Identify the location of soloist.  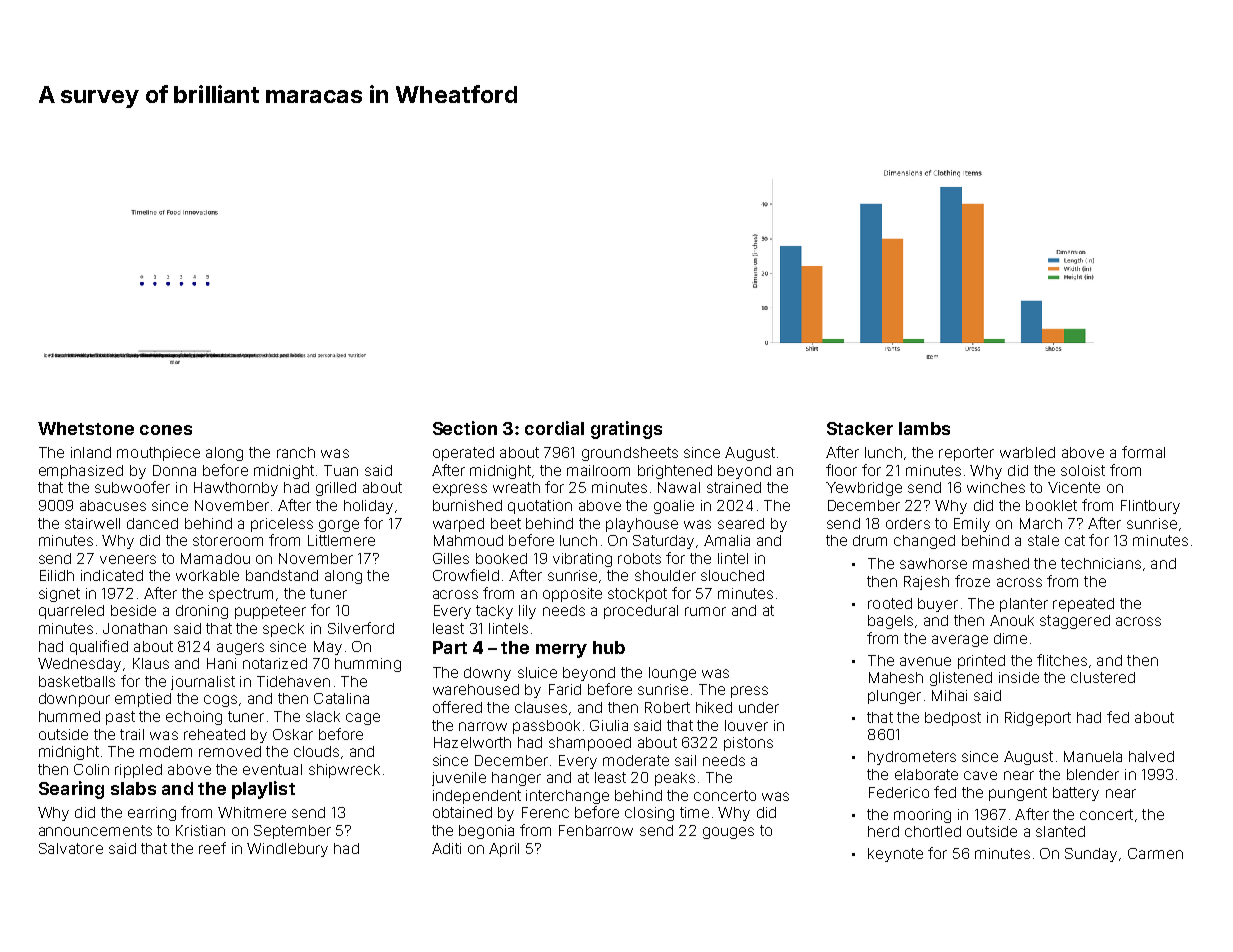
(1083, 470).
